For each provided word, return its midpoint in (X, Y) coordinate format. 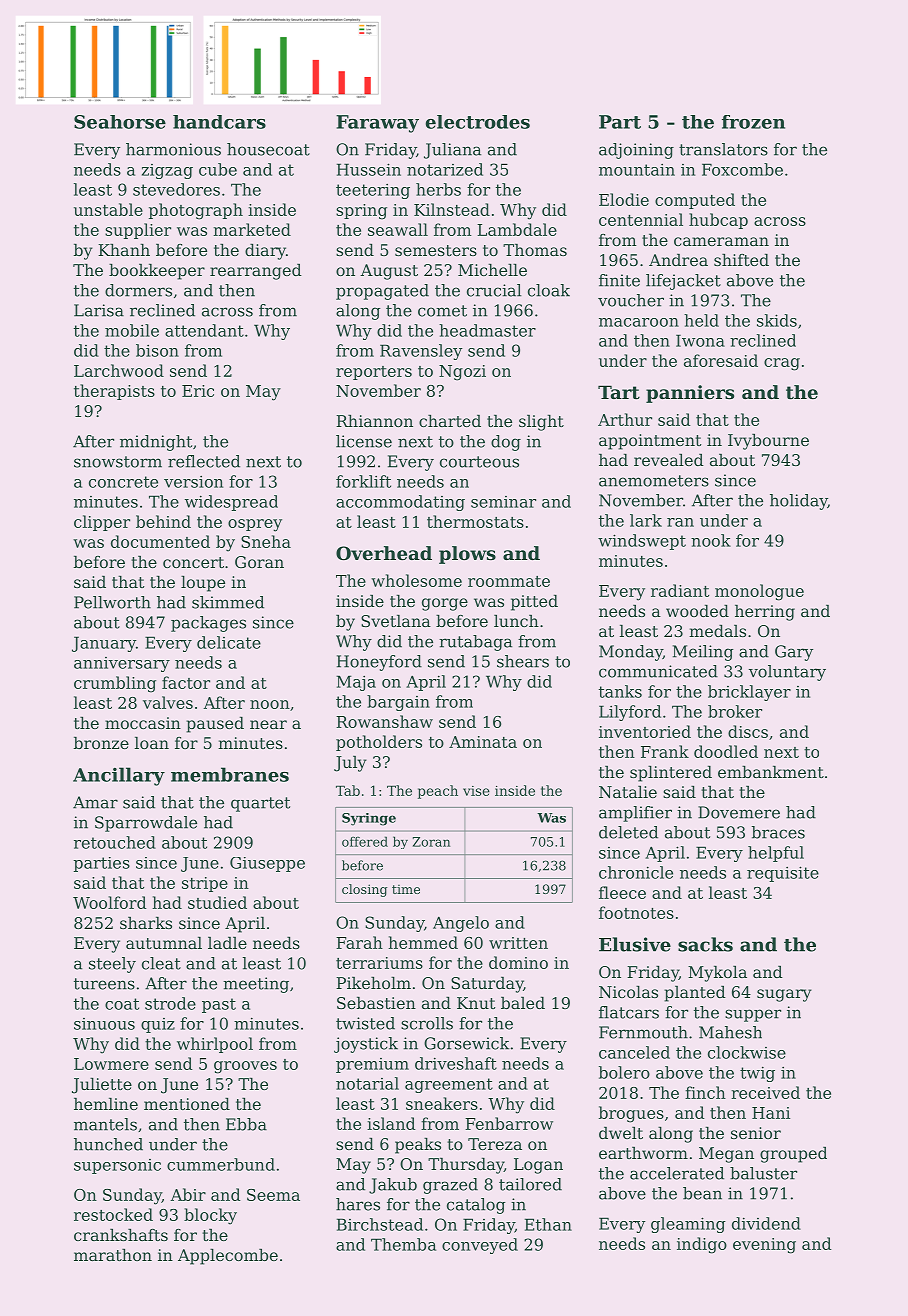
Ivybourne (768, 442)
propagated (382, 292)
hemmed (423, 942)
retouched (115, 842)
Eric (198, 391)
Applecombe (228, 1257)
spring (361, 212)
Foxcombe (742, 169)
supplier (138, 231)
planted (695, 994)
